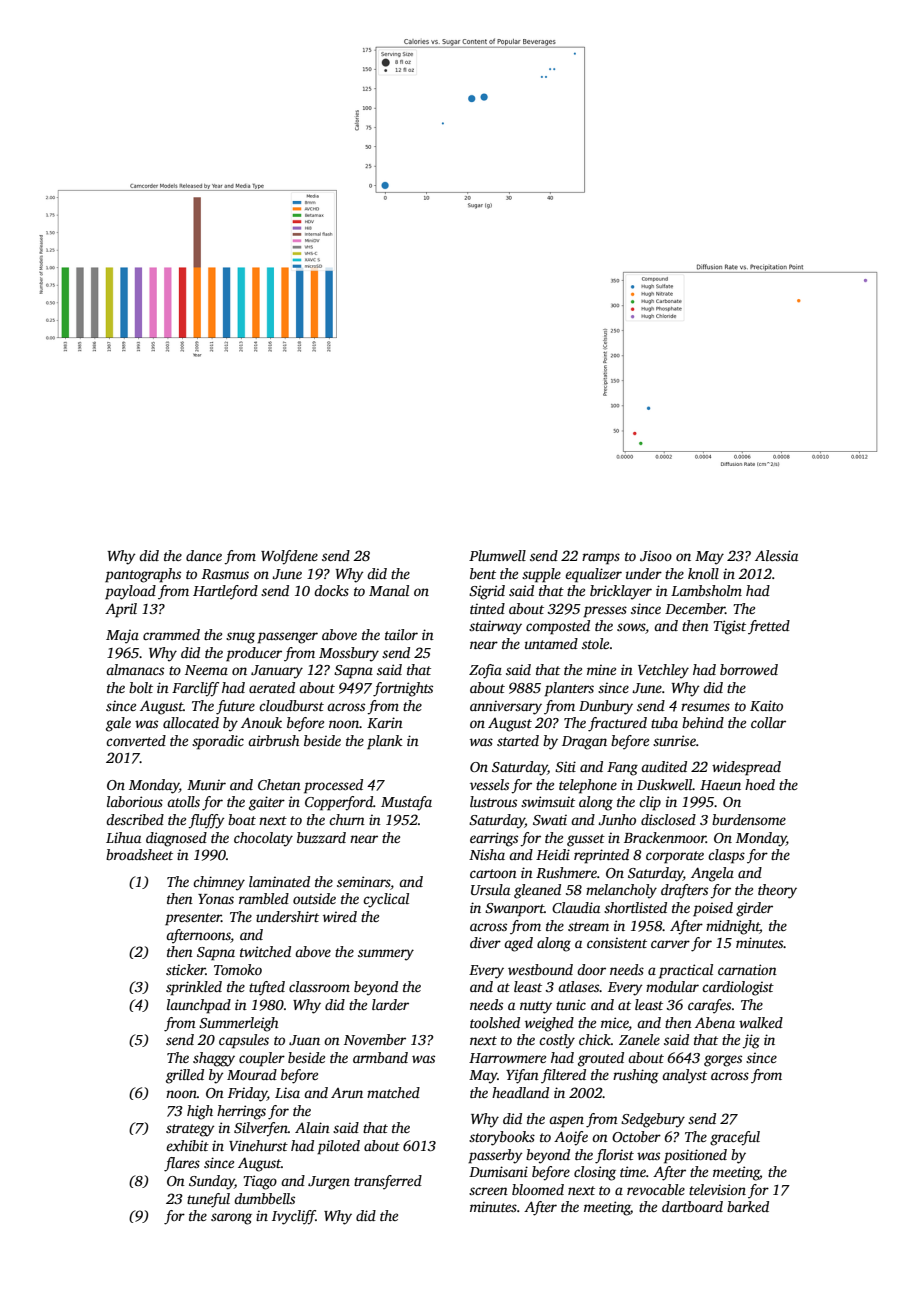 This screenshot has width=908, height=1316. What do you see at coordinates (518, 740) in the screenshot?
I see `started` at bounding box center [518, 740].
